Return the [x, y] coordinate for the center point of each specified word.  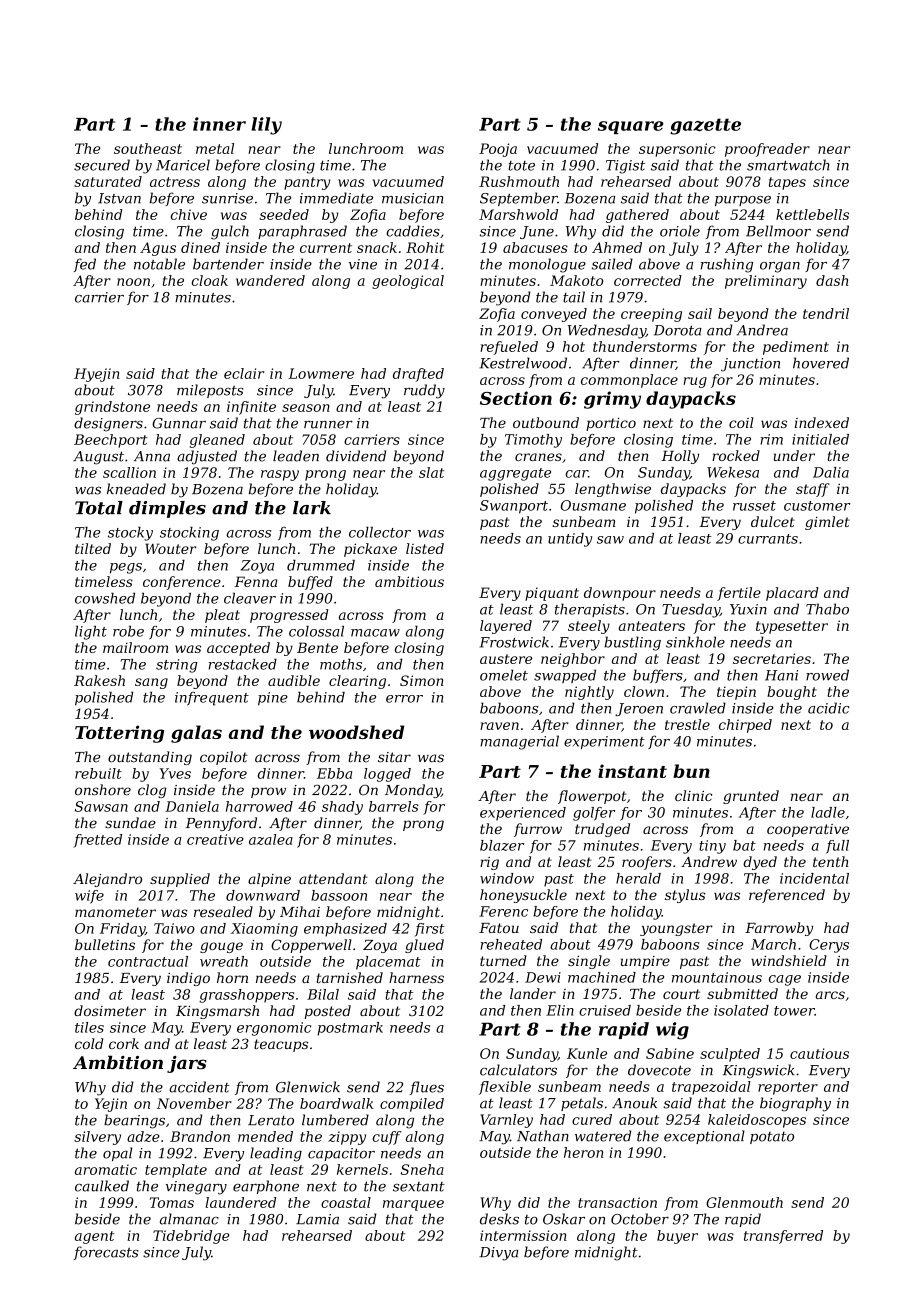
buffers [658, 676]
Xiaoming [264, 930]
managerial [519, 742]
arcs [830, 995]
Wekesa [733, 472]
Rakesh [99, 680]
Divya [499, 1254]
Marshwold [518, 214]
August [98, 458]
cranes [538, 457]
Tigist [625, 167]
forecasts [106, 1253]
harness [416, 977]
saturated [108, 181]
